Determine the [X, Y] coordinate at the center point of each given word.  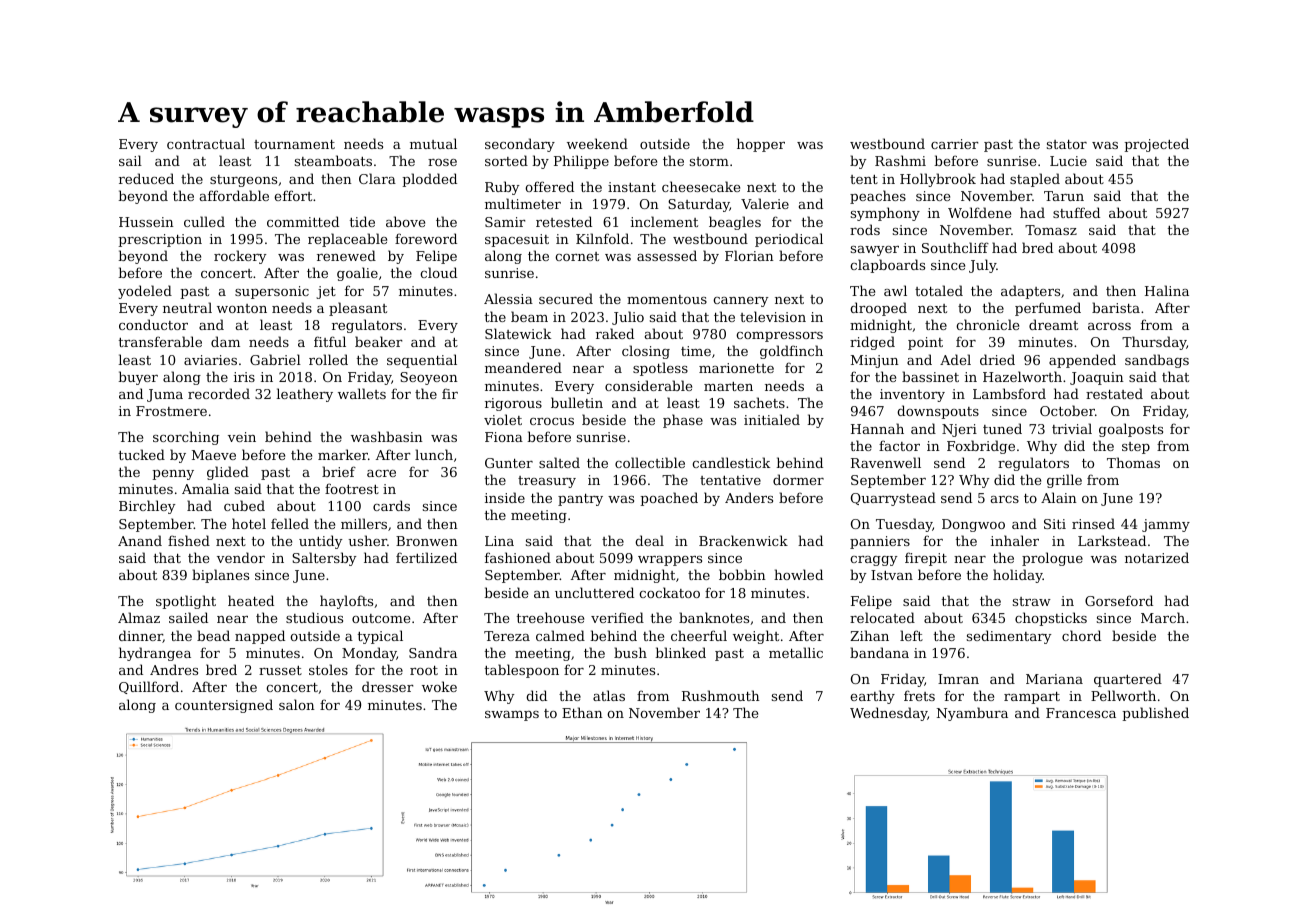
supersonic [272, 292]
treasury [547, 482]
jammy [1166, 525]
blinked [680, 652]
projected [1157, 145]
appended [1082, 361]
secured [566, 298]
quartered [1128, 680]
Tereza [507, 636]
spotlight [186, 602]
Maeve [214, 455]
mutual [433, 143]
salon [297, 704]
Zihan [869, 635]
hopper [761, 145]
